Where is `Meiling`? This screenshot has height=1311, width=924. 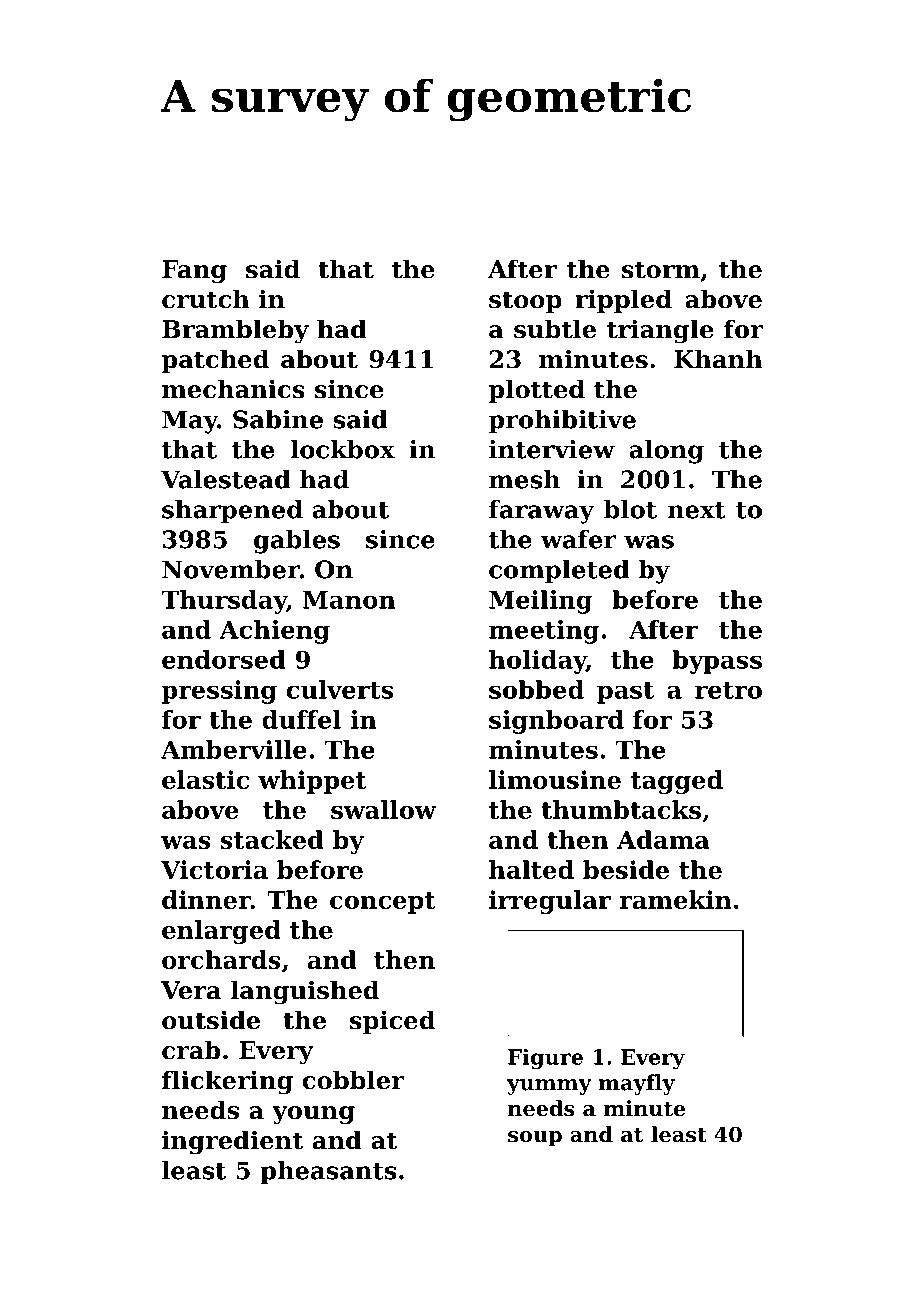
Meiling is located at coordinates (540, 602).
